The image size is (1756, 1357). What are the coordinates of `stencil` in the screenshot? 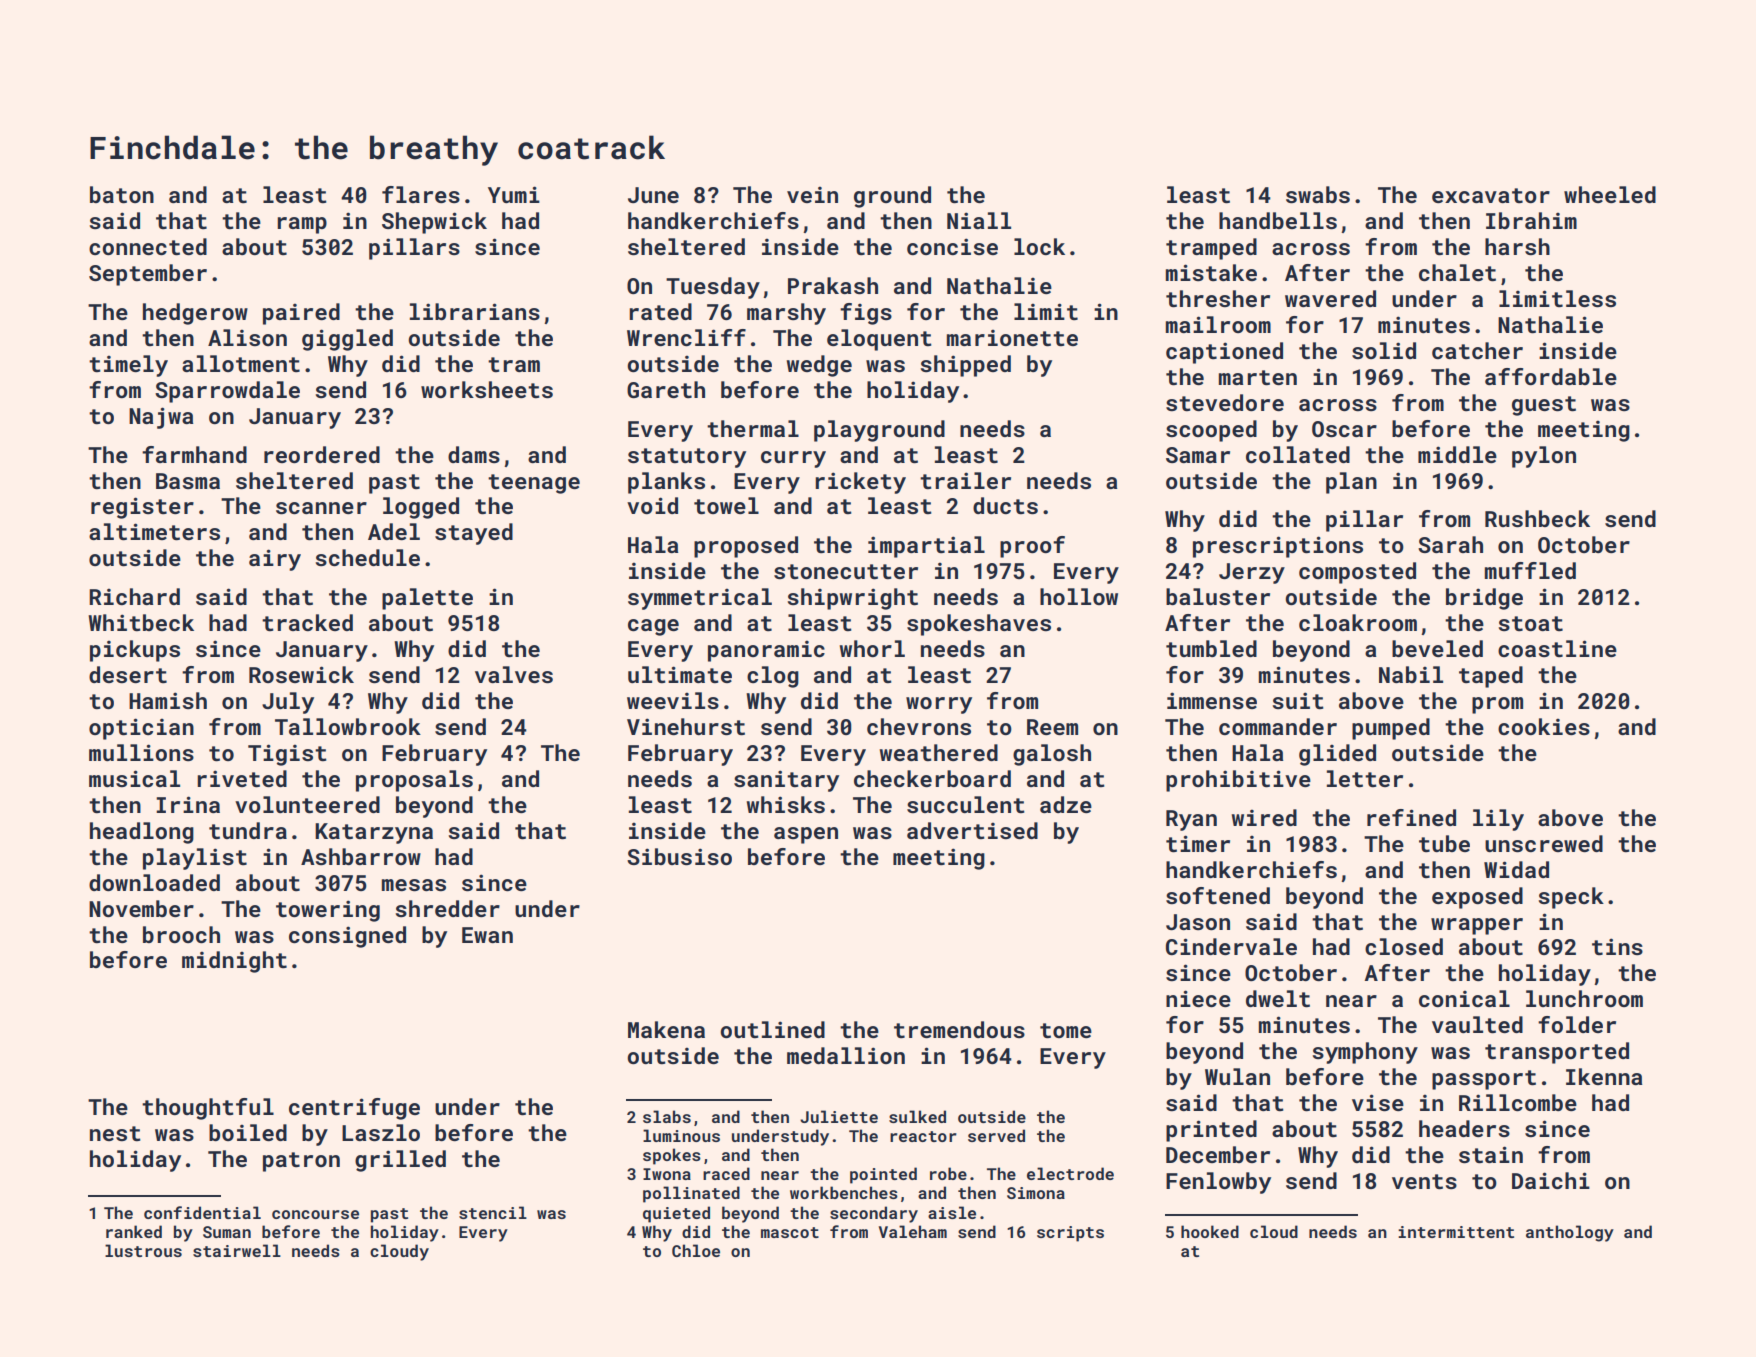 It's located at (493, 1212).
